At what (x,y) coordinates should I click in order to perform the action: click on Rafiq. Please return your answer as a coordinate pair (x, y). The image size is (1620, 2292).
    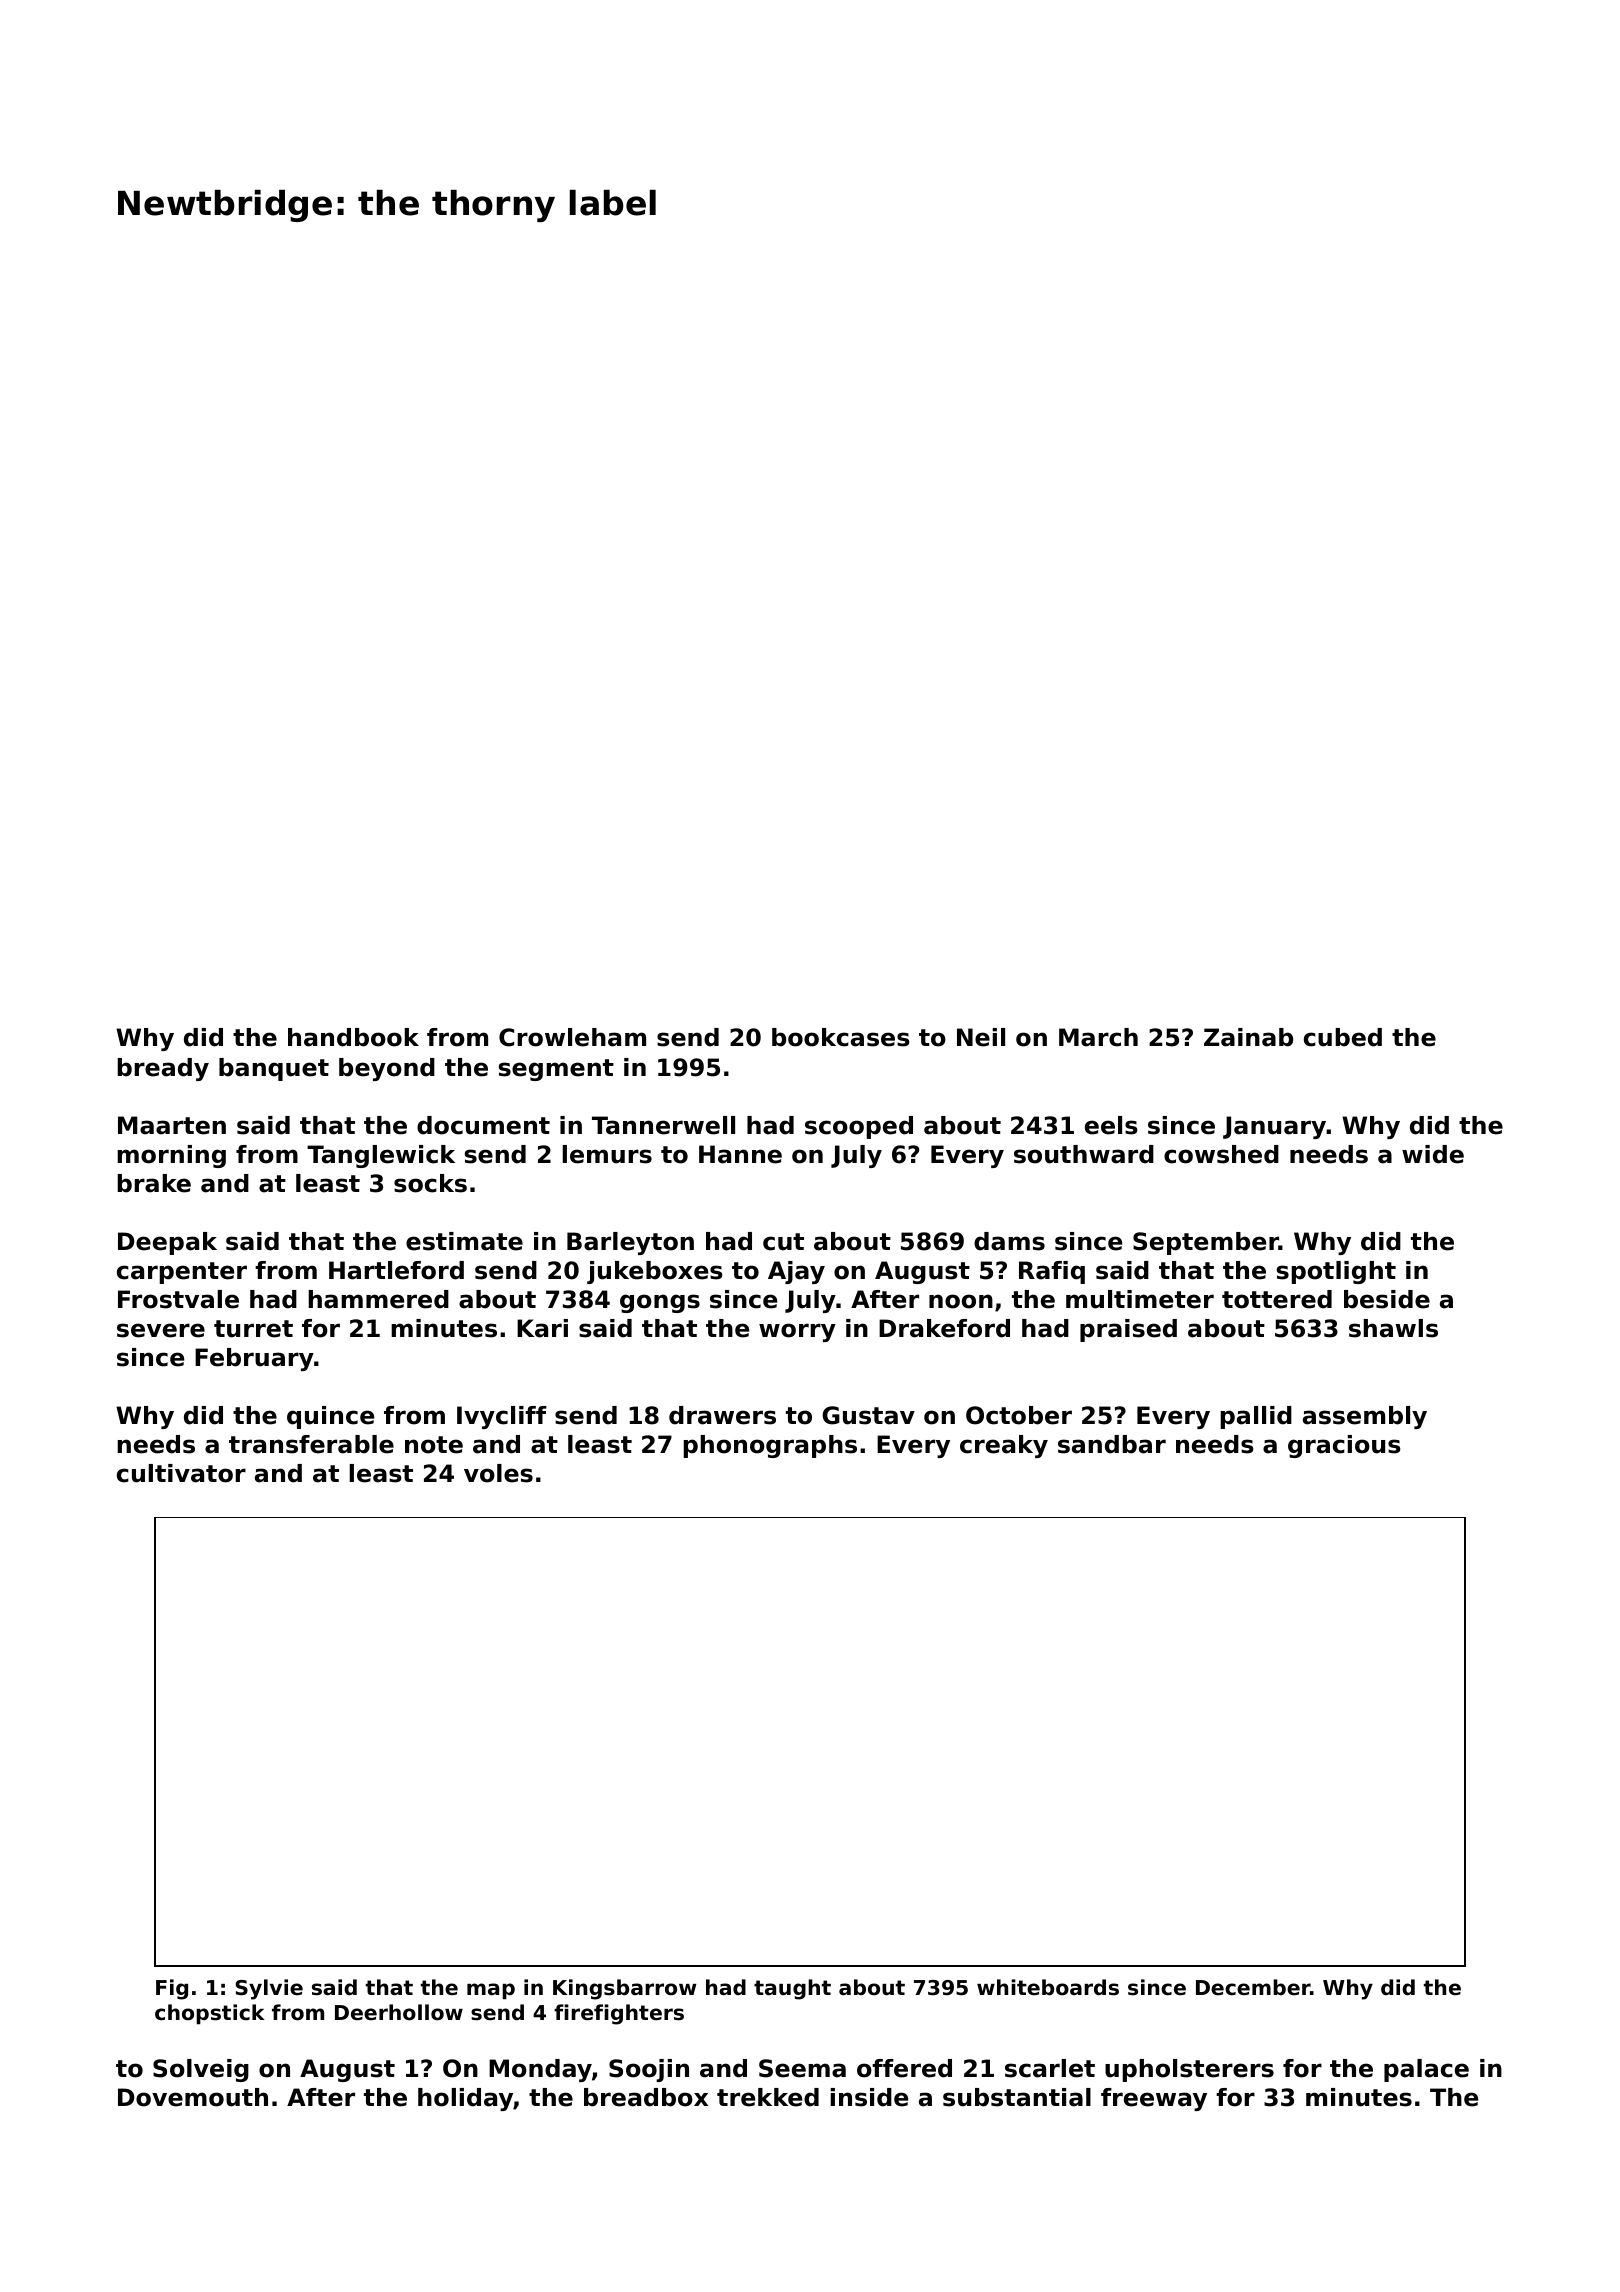
    Looking at the image, I should click on (1052, 1272).
